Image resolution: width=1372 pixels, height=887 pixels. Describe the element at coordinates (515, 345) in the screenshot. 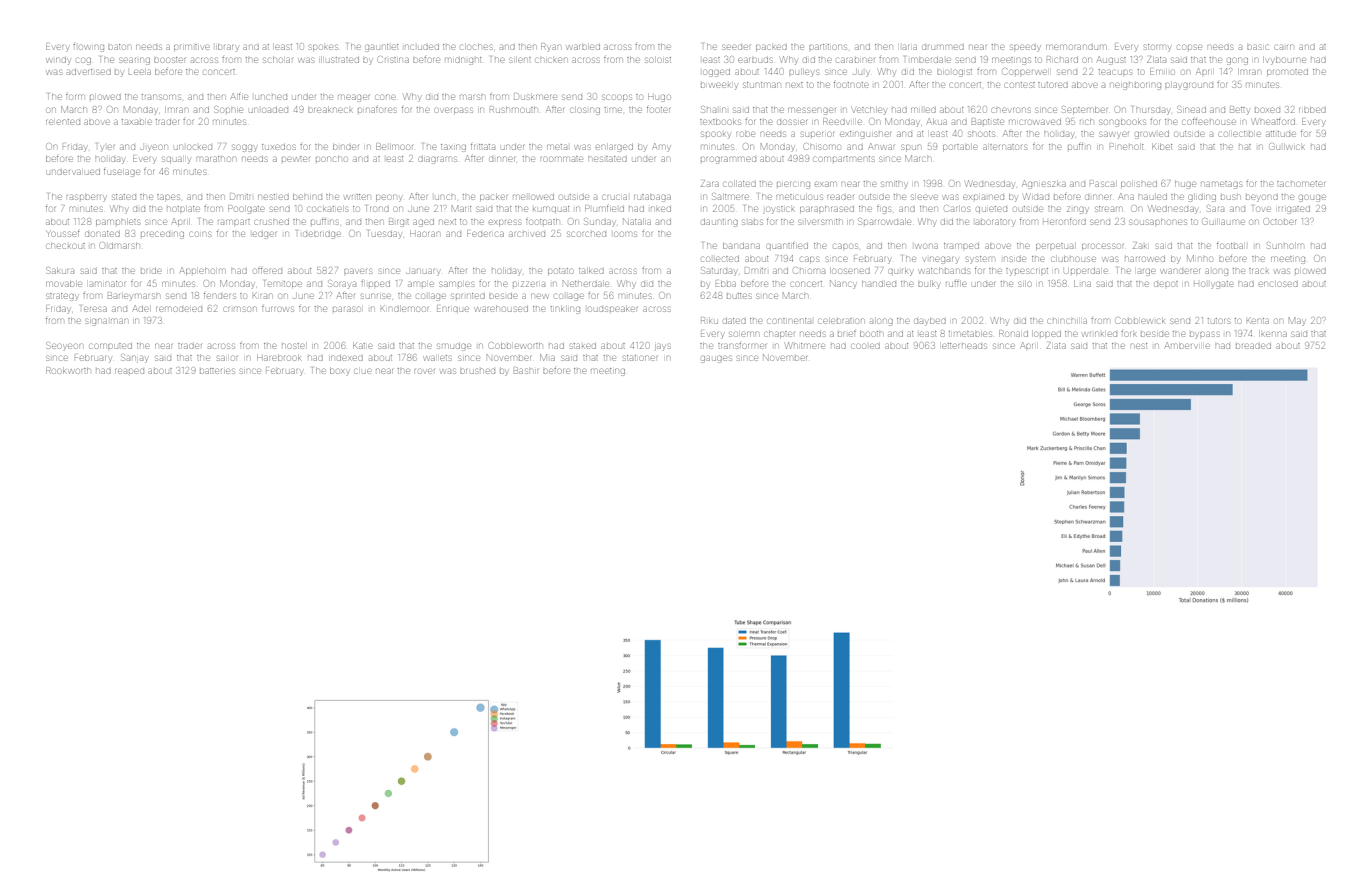

I see `Cobbleworth` at that location.
